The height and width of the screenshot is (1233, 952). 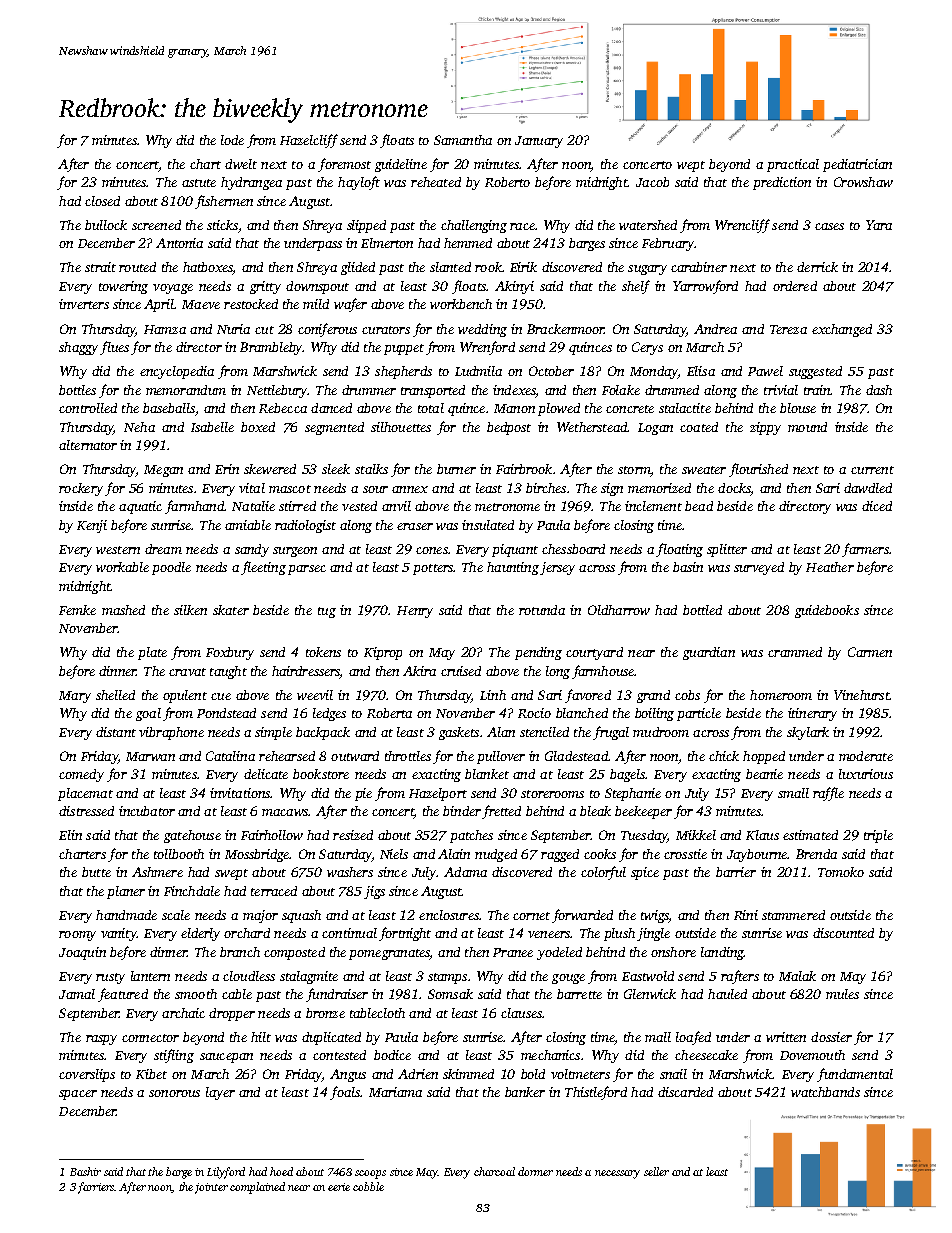 I want to click on pediatrician, so click(x=857, y=165).
